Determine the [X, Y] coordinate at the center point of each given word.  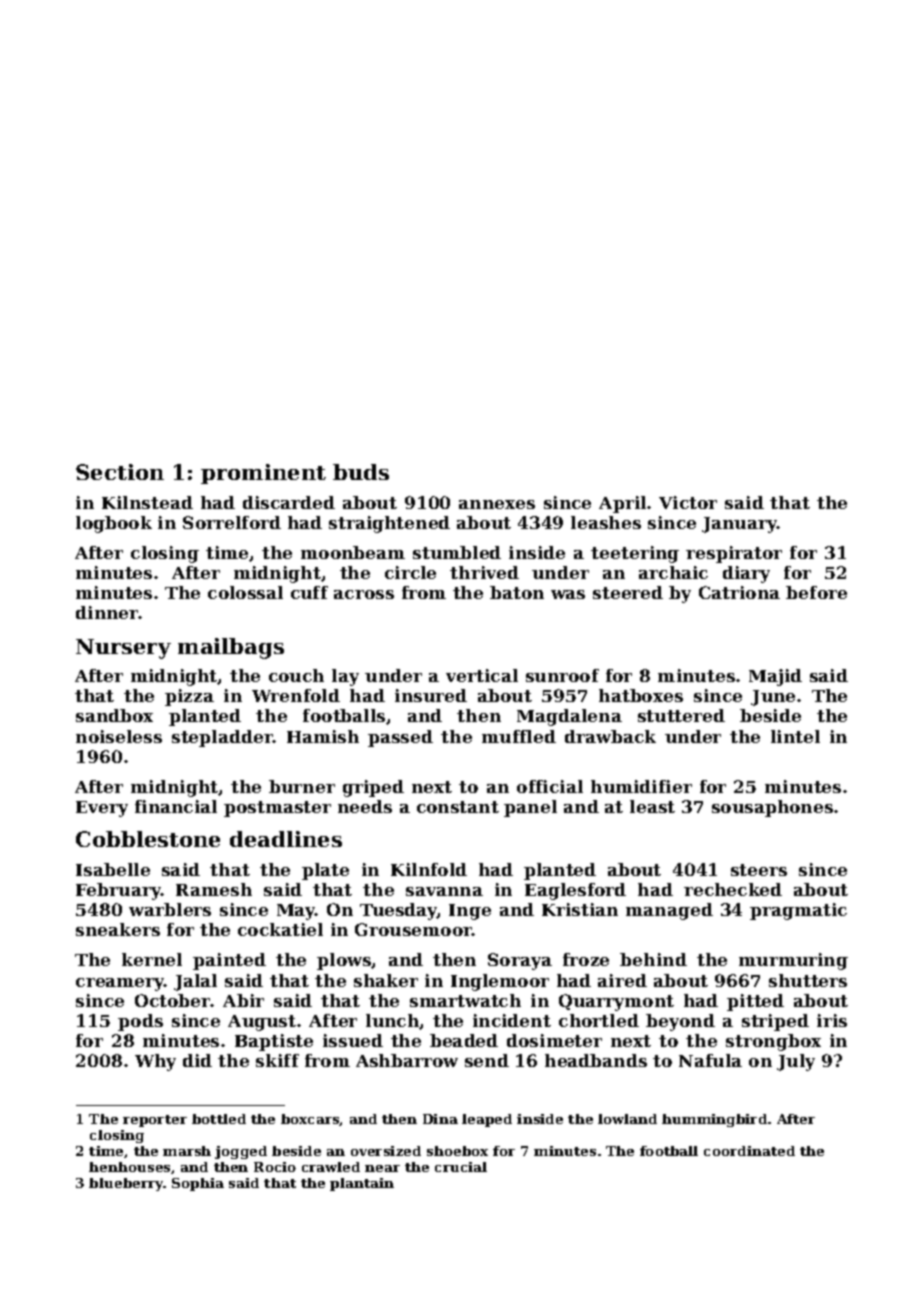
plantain [362, 1184]
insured [431, 695]
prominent [263, 474]
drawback [610, 736]
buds [361, 472]
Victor [688, 502]
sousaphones [772, 808]
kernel [152, 959]
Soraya [520, 961]
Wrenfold [296, 695]
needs [365, 806]
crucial [461, 1167]
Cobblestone [148, 839]
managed [669, 911]
